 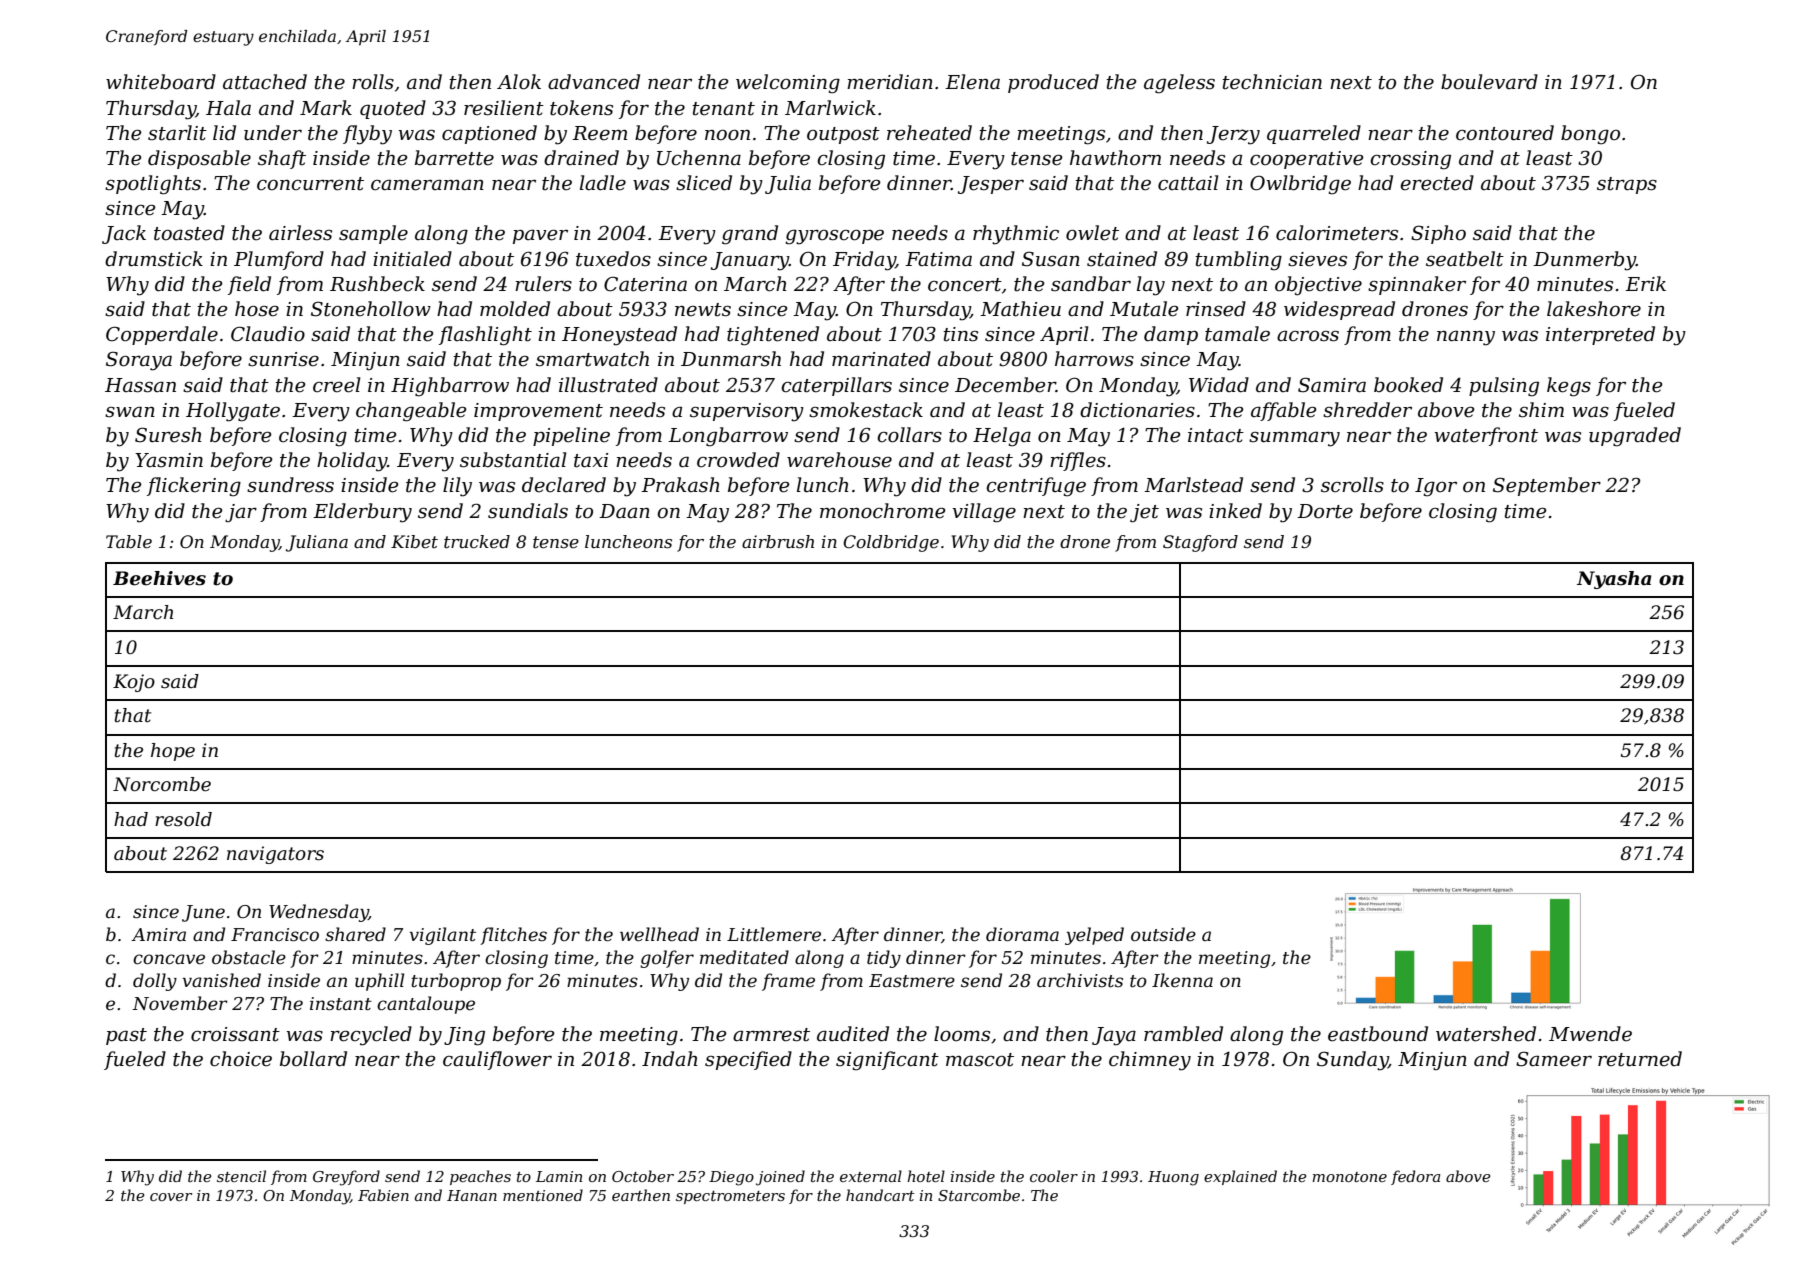 I want to click on handcart, so click(x=880, y=1195).
